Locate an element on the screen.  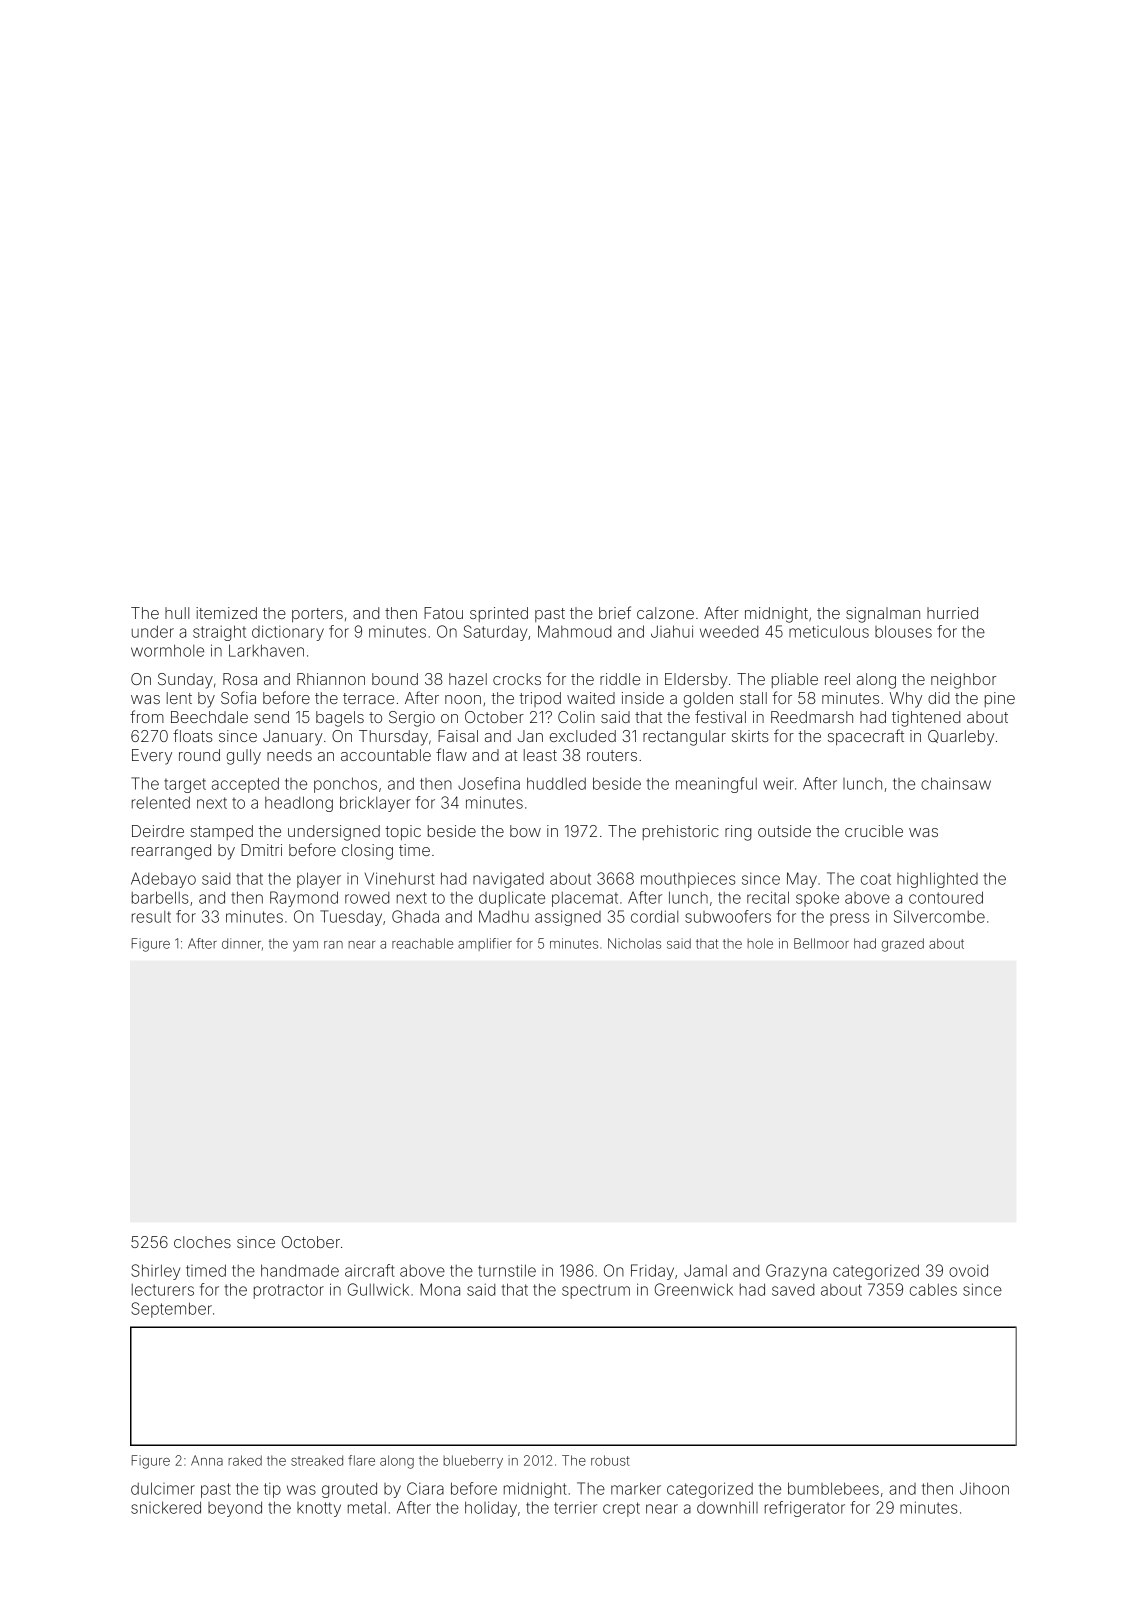
floats is located at coordinates (193, 735).
